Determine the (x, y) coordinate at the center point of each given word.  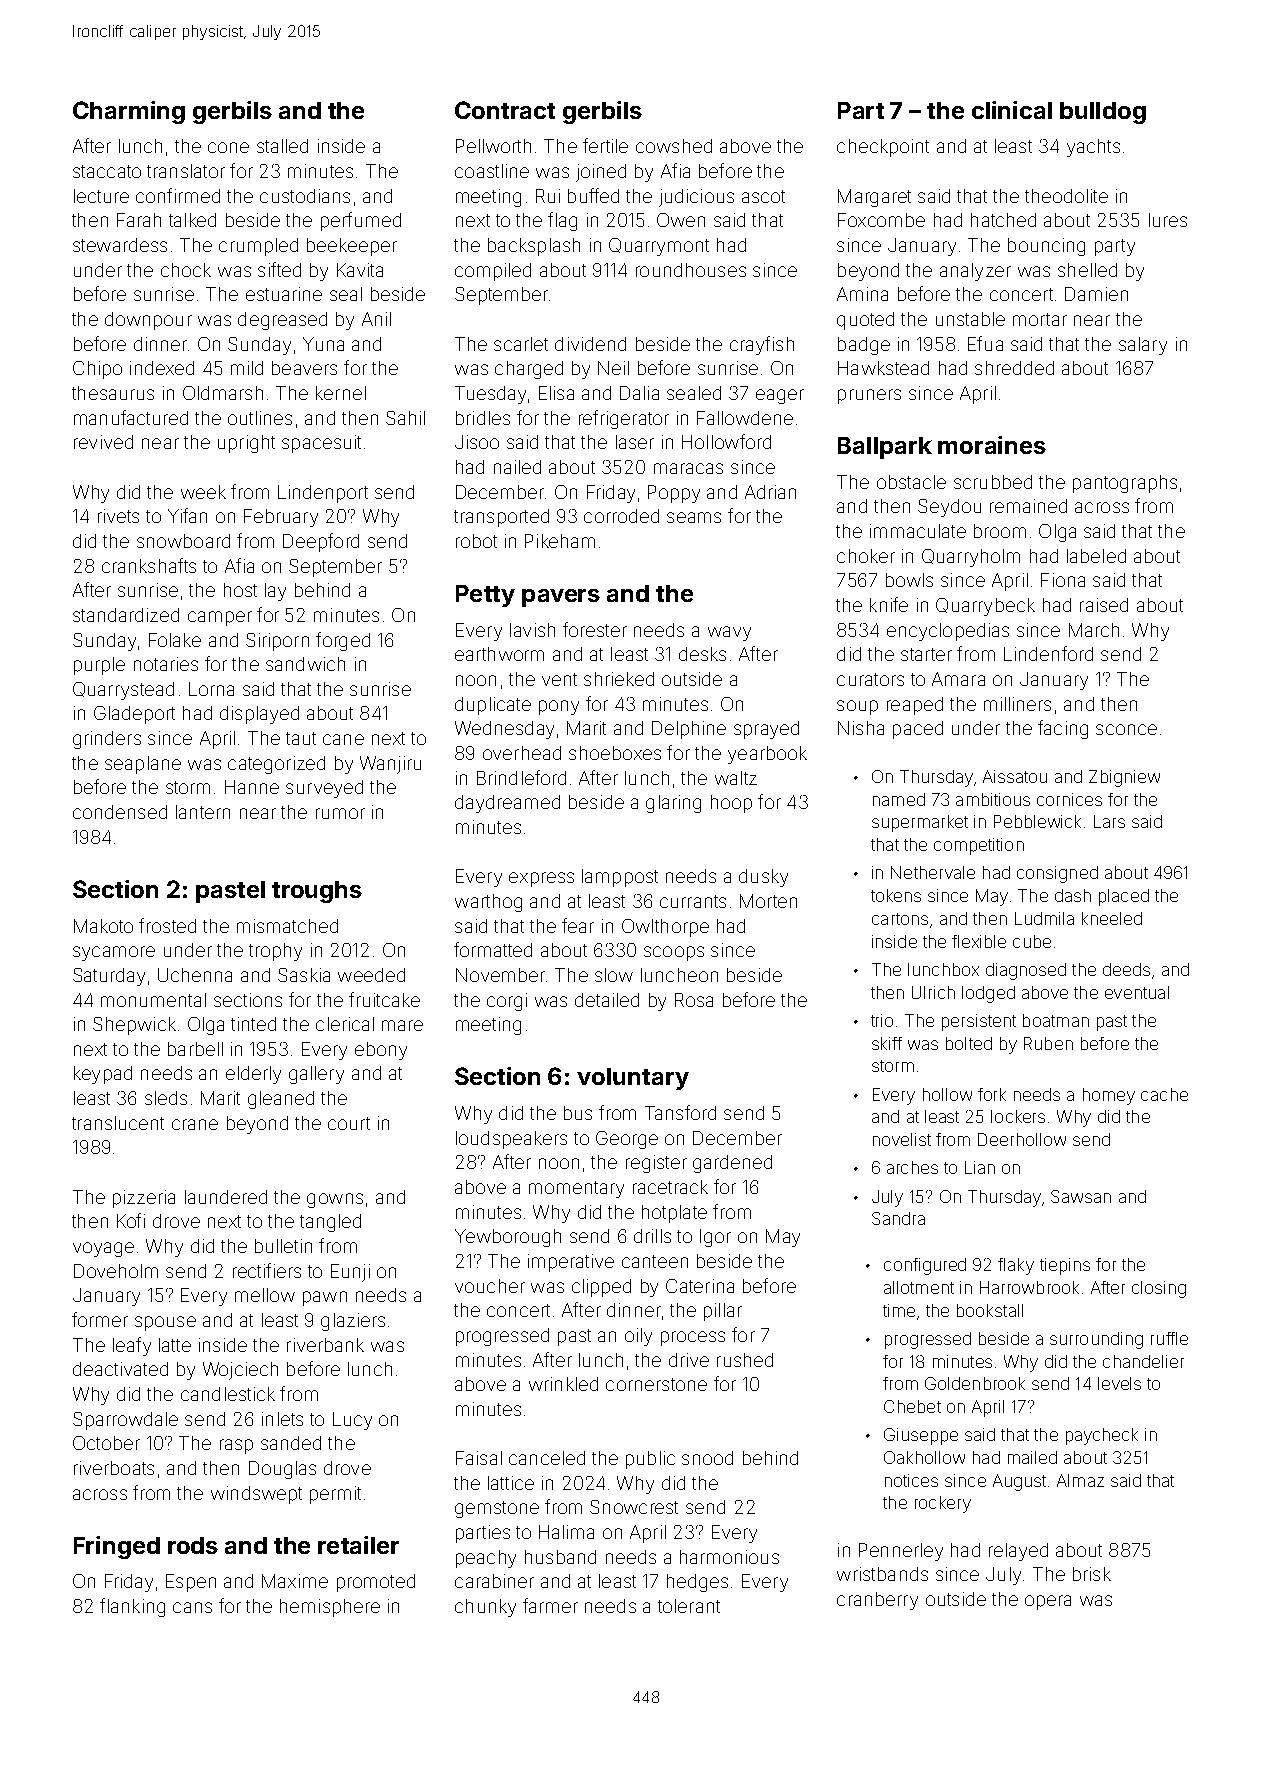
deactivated (120, 1369)
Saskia (304, 975)
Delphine (689, 730)
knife (889, 604)
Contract (505, 110)
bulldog (1103, 113)
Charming (129, 112)
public (650, 1460)
